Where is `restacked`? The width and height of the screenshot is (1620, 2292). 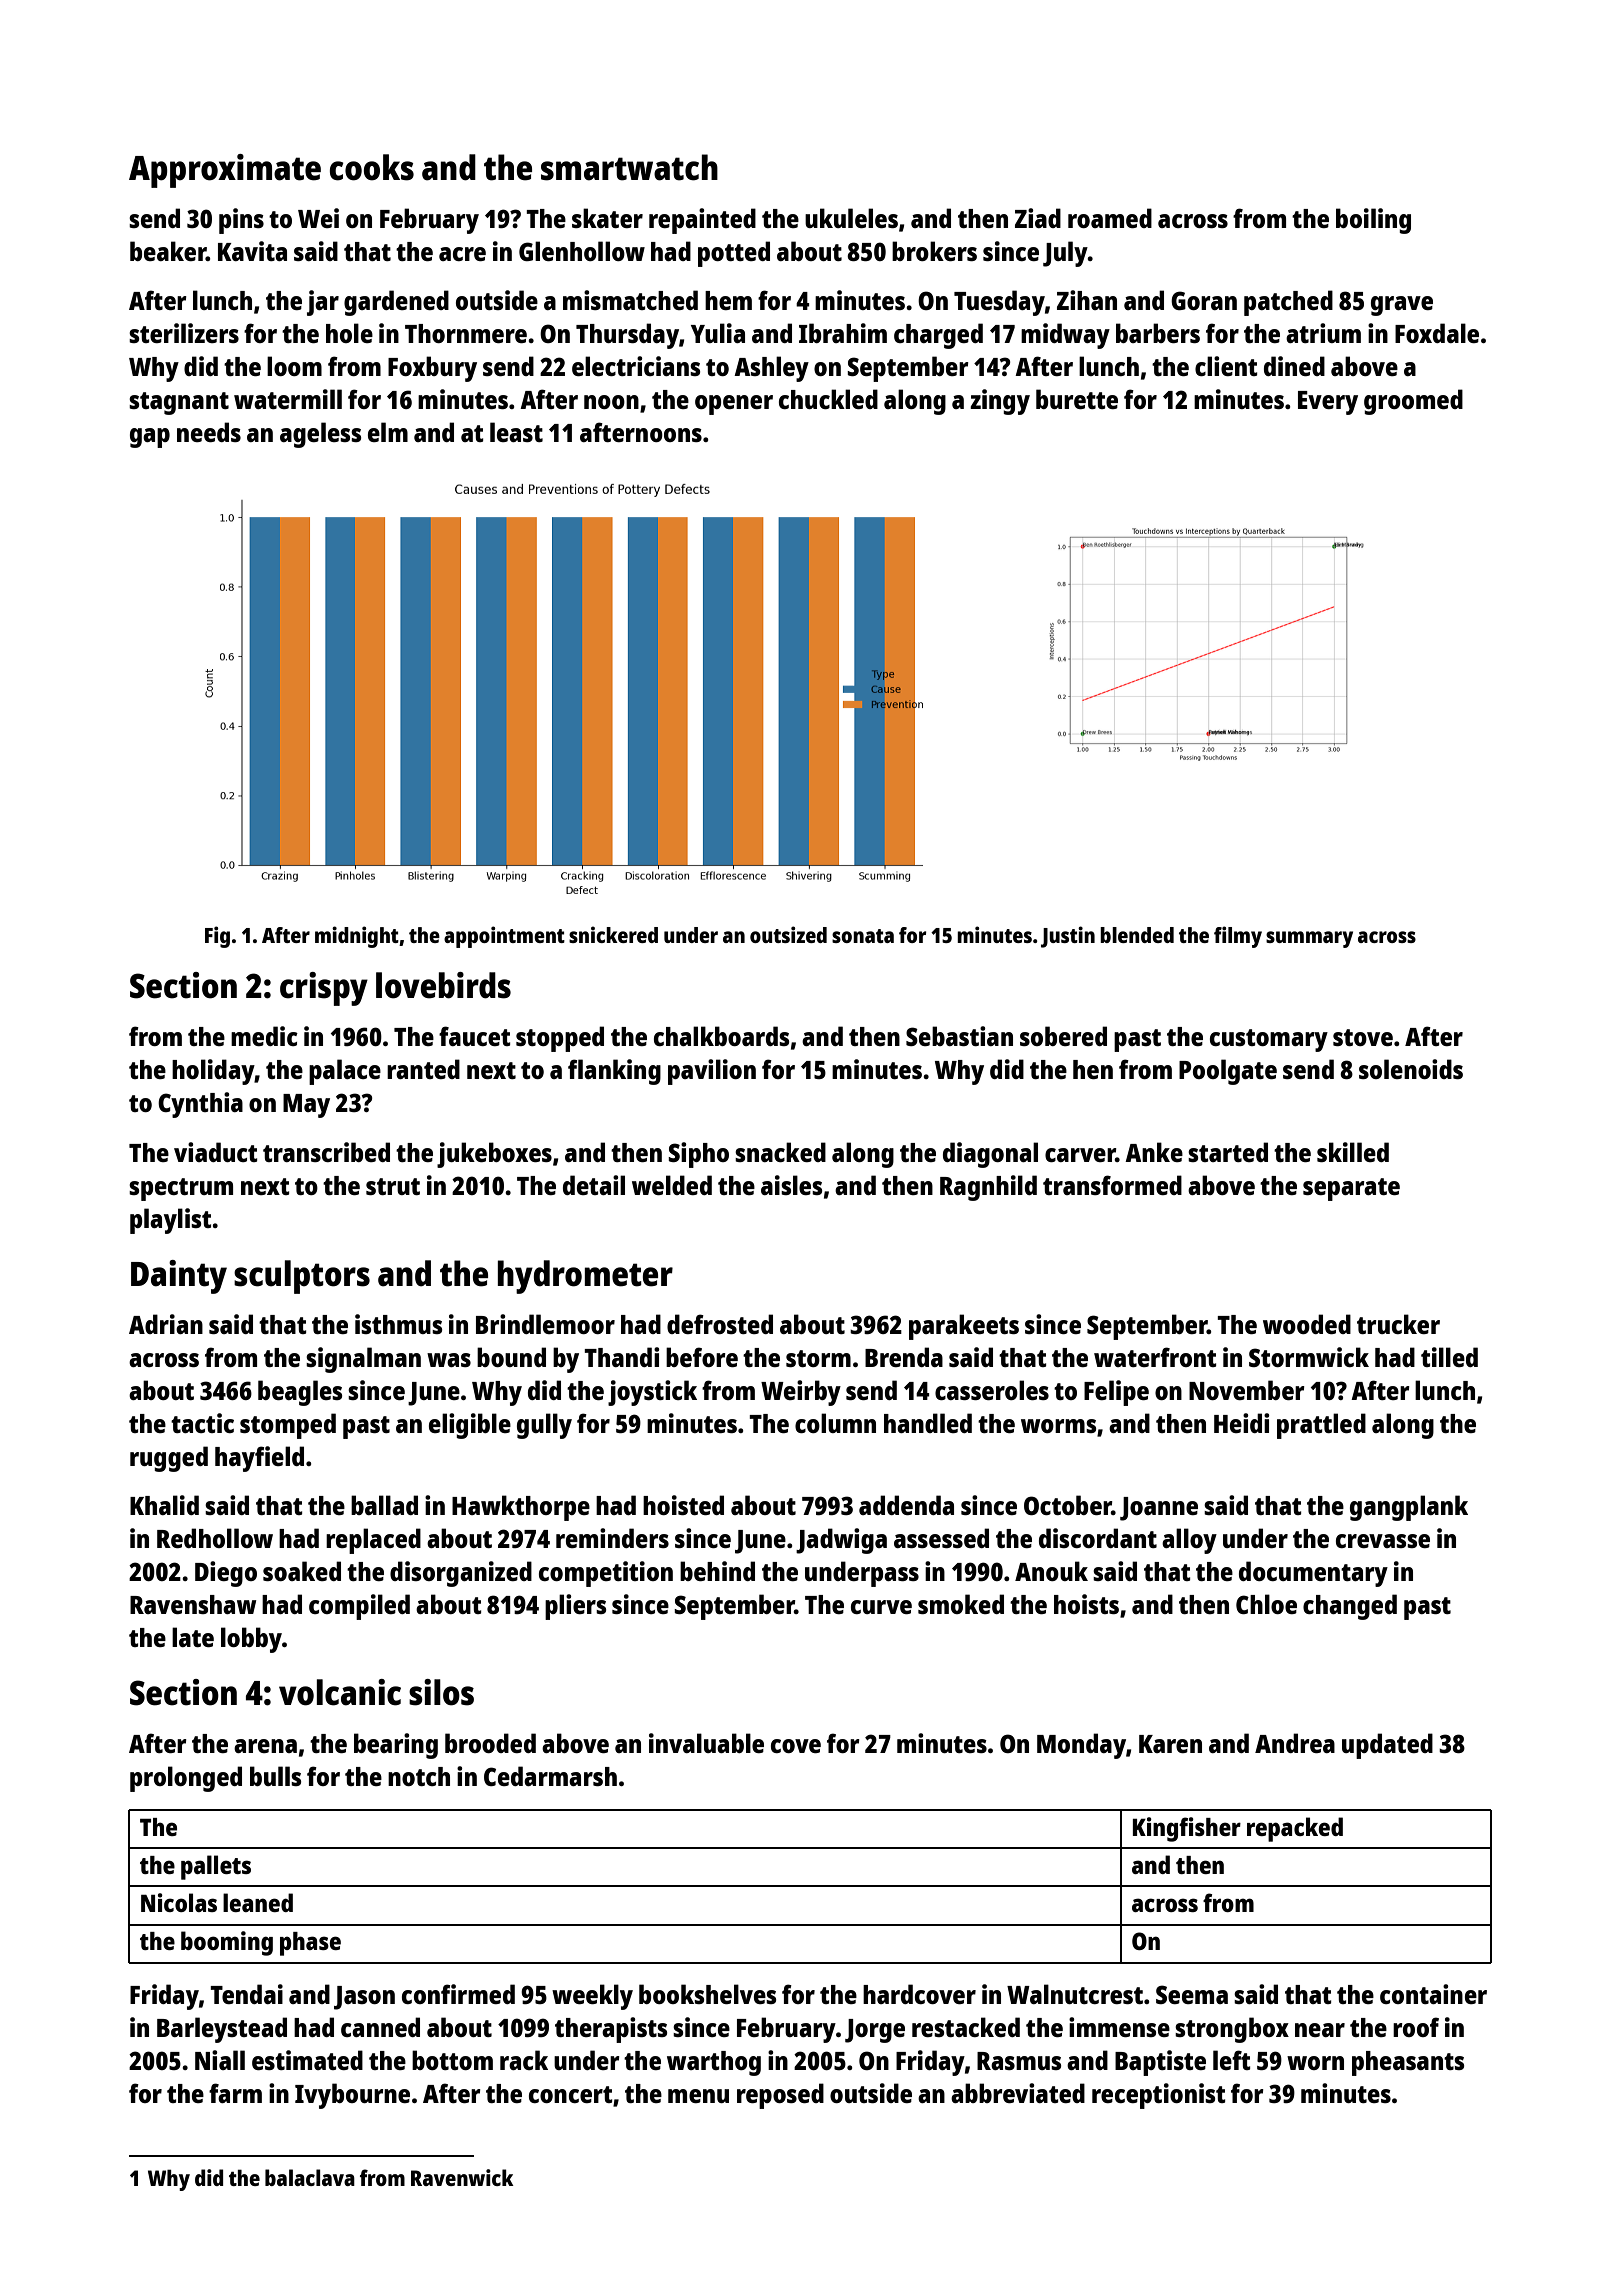 restacked is located at coordinates (966, 2027).
